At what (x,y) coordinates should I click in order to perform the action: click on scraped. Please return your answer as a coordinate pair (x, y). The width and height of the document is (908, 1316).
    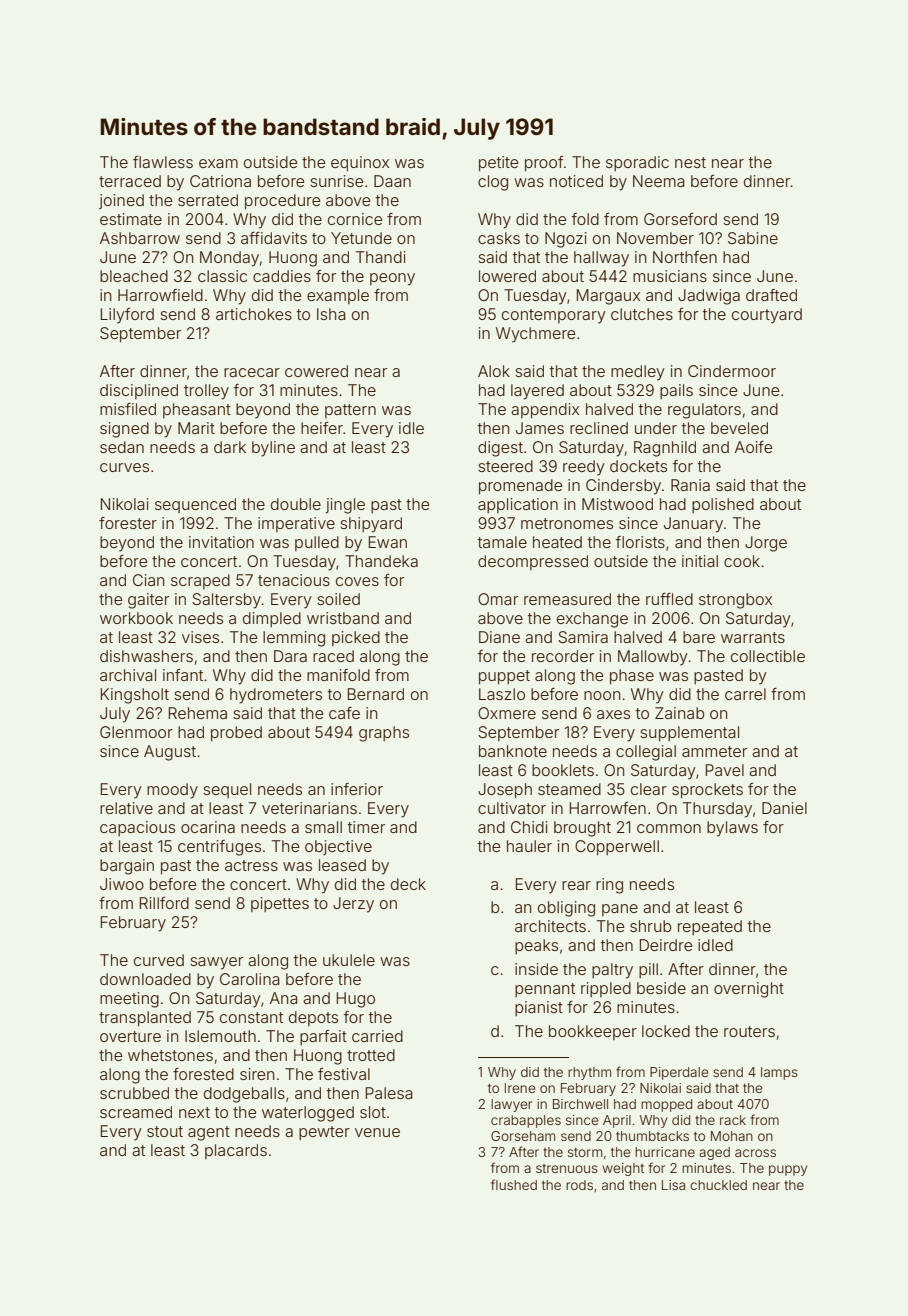
    Looking at the image, I should click on (200, 581).
